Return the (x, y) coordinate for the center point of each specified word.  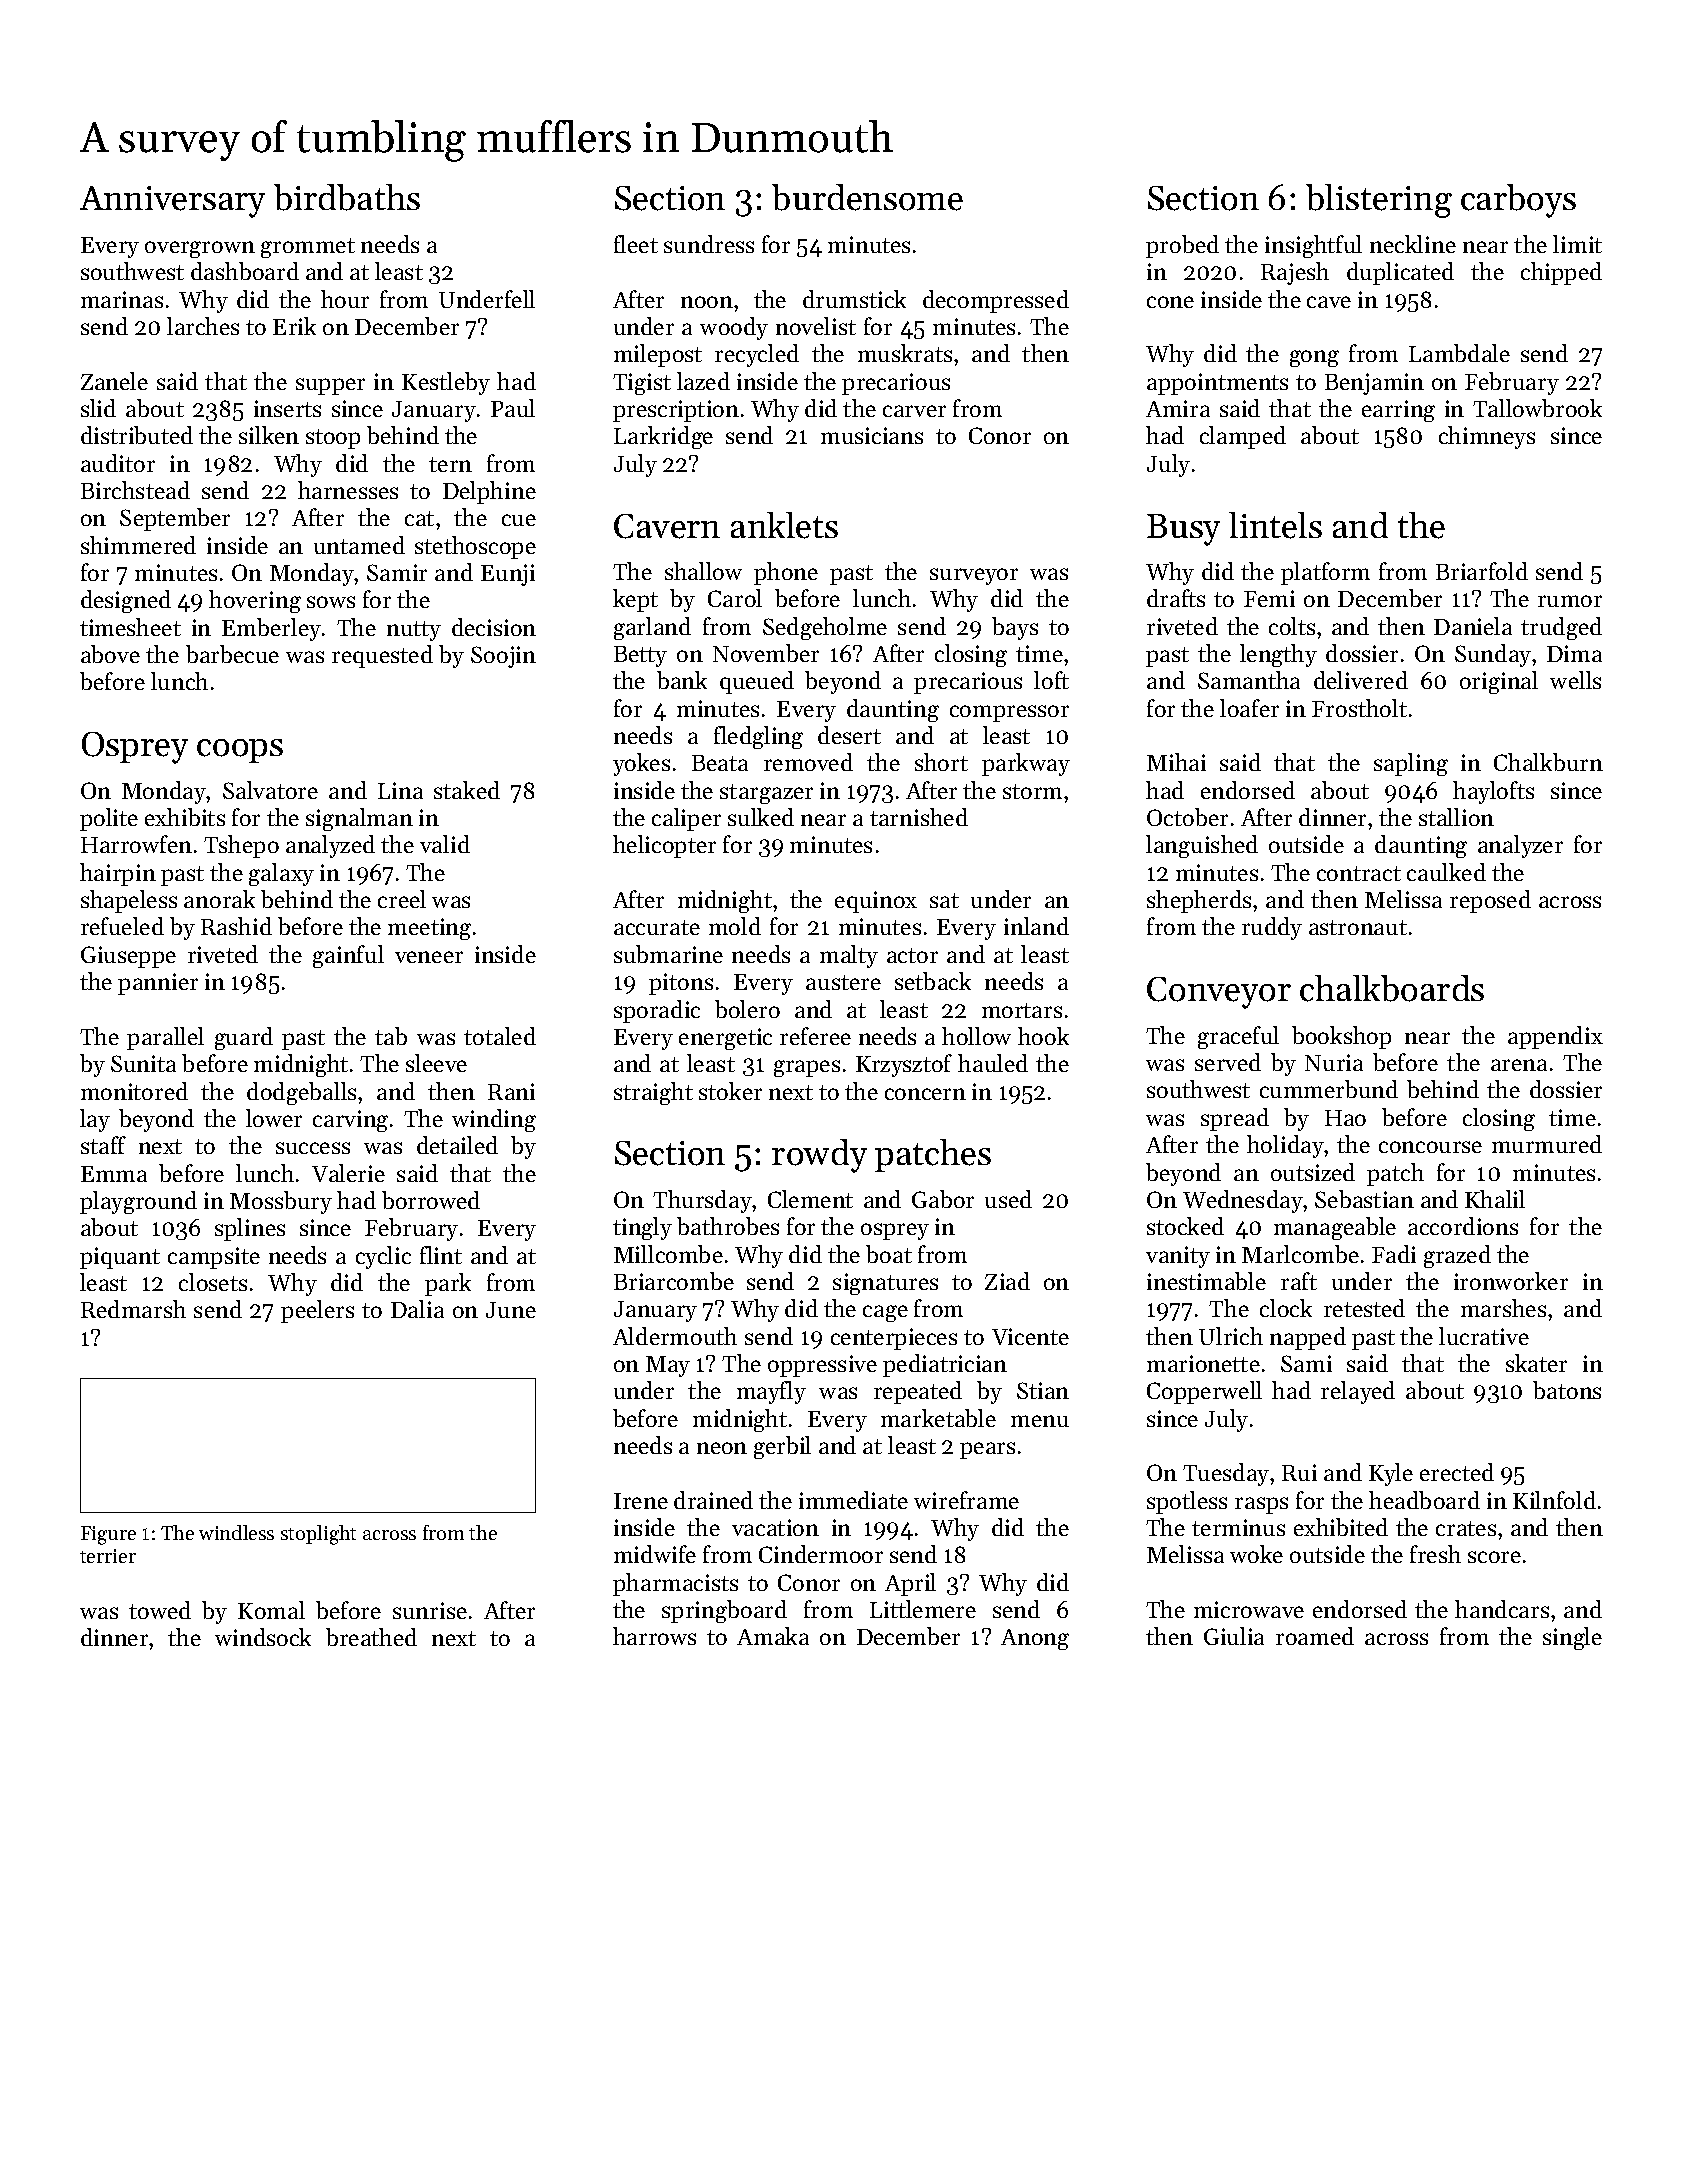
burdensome (867, 197)
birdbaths (347, 197)
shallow (703, 571)
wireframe (966, 1500)
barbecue (232, 654)
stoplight (318, 1535)
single (1572, 1638)
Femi (1269, 598)
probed (1182, 246)
